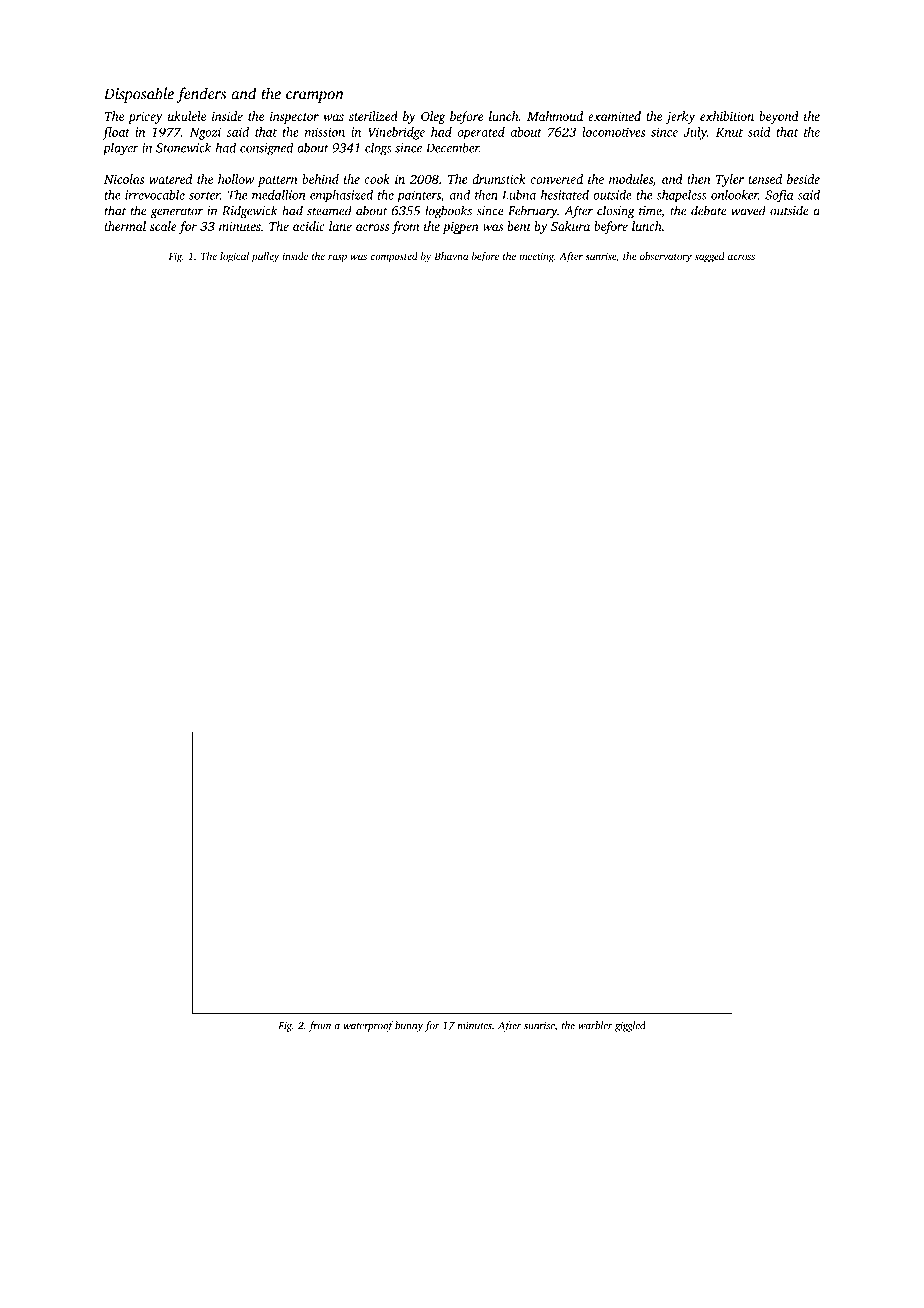 This image has width=924, height=1308. I want to click on ukulele, so click(187, 116).
